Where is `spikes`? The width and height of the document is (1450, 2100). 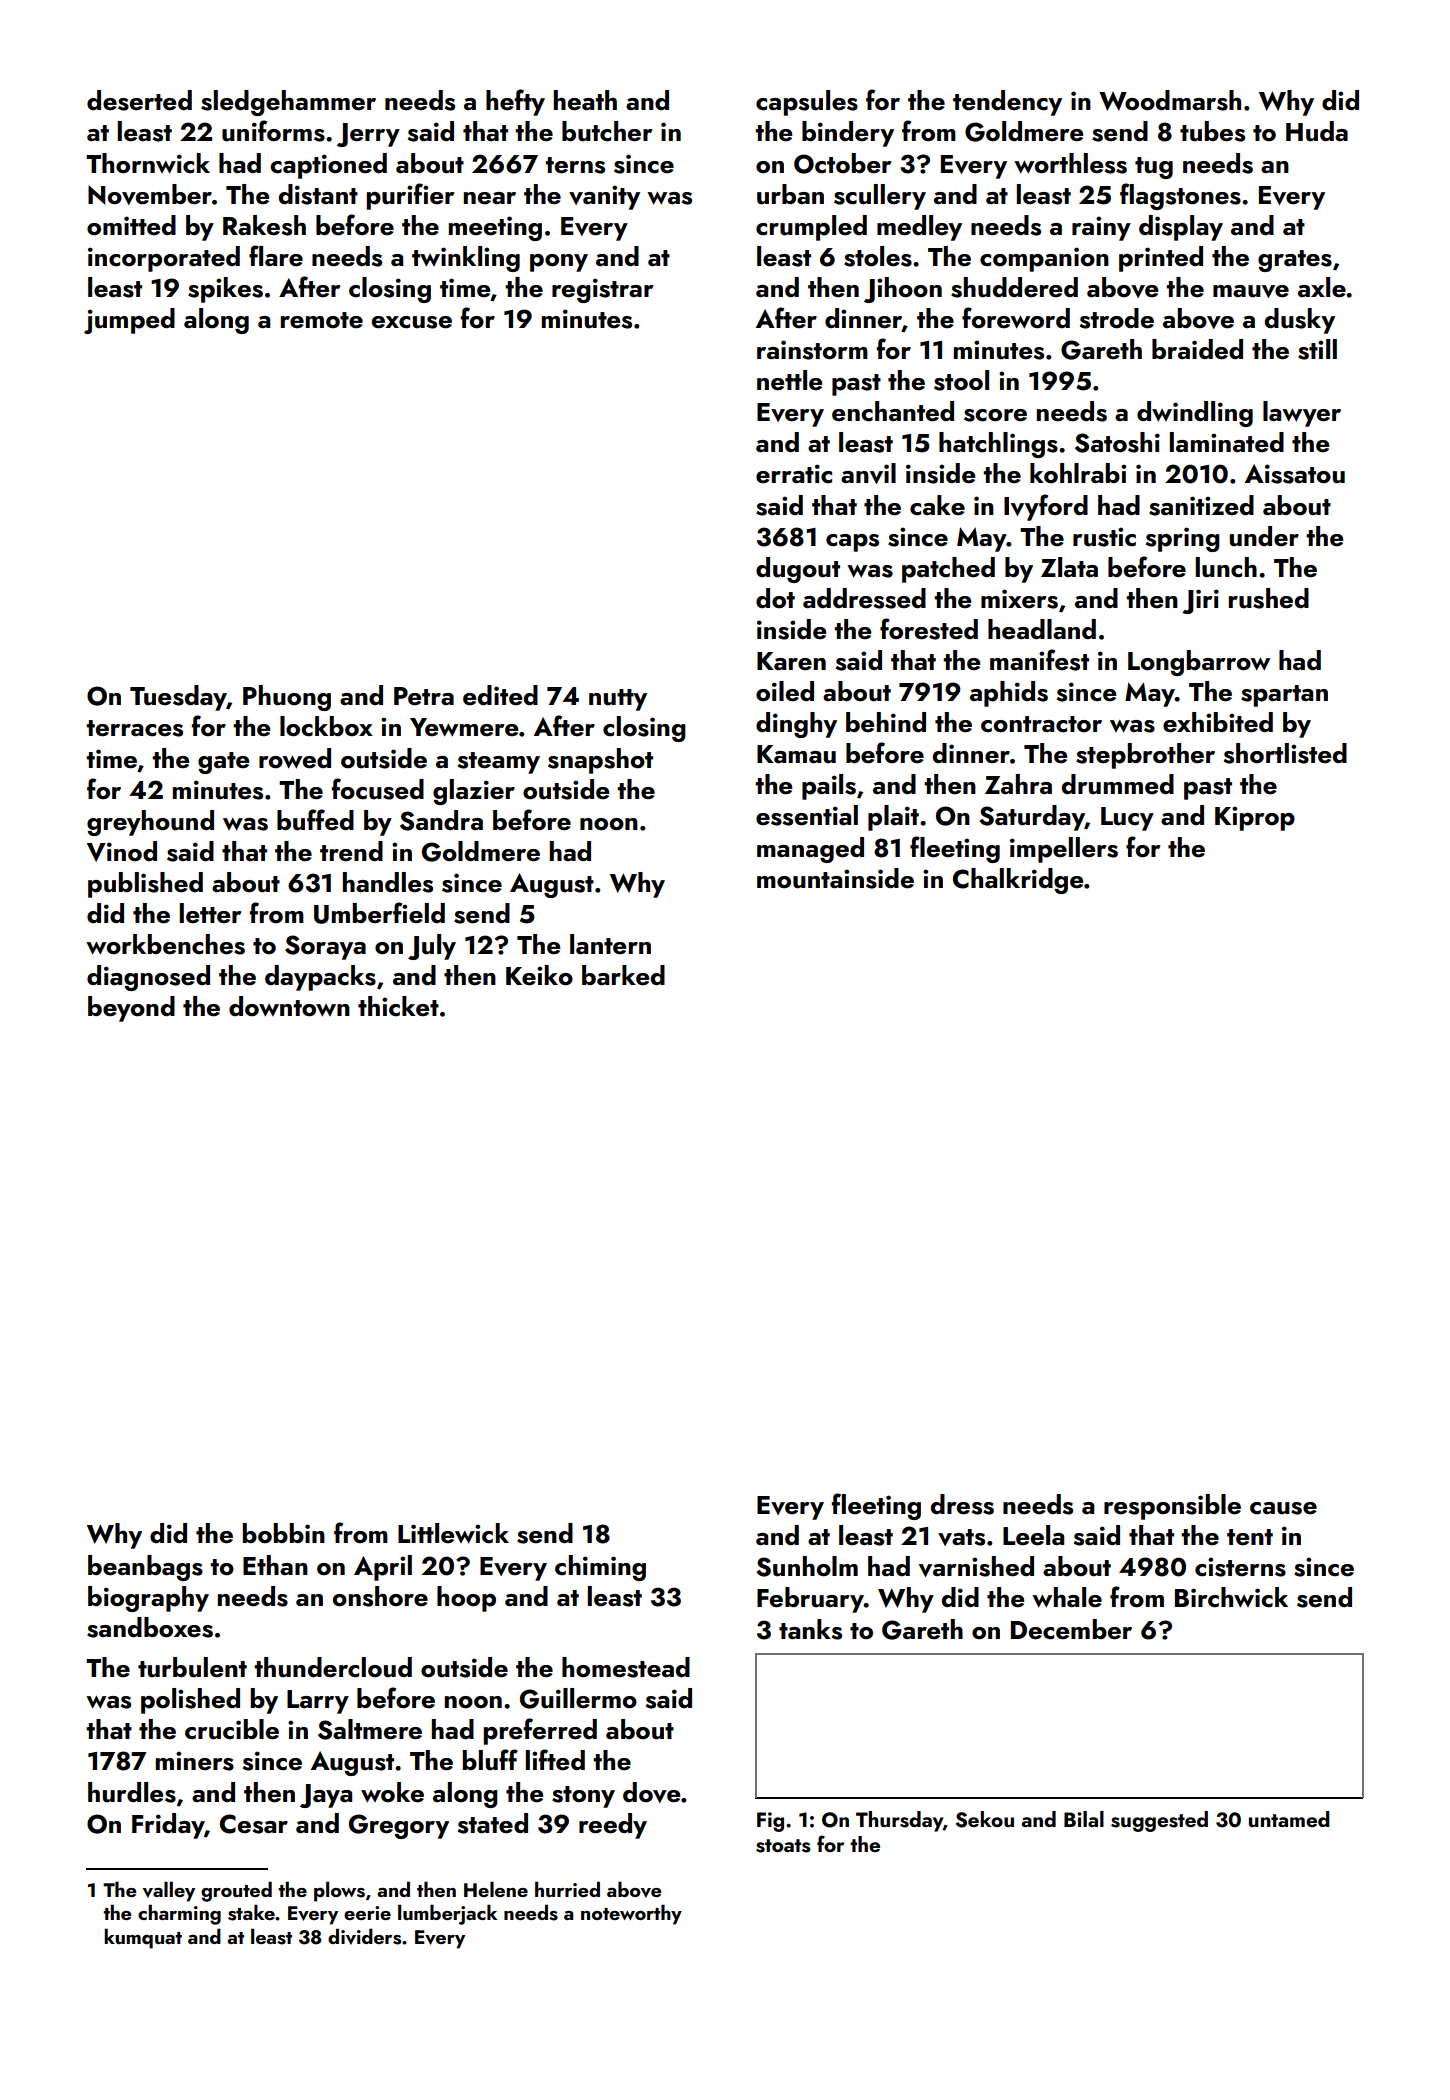
spikes is located at coordinates (225, 290).
